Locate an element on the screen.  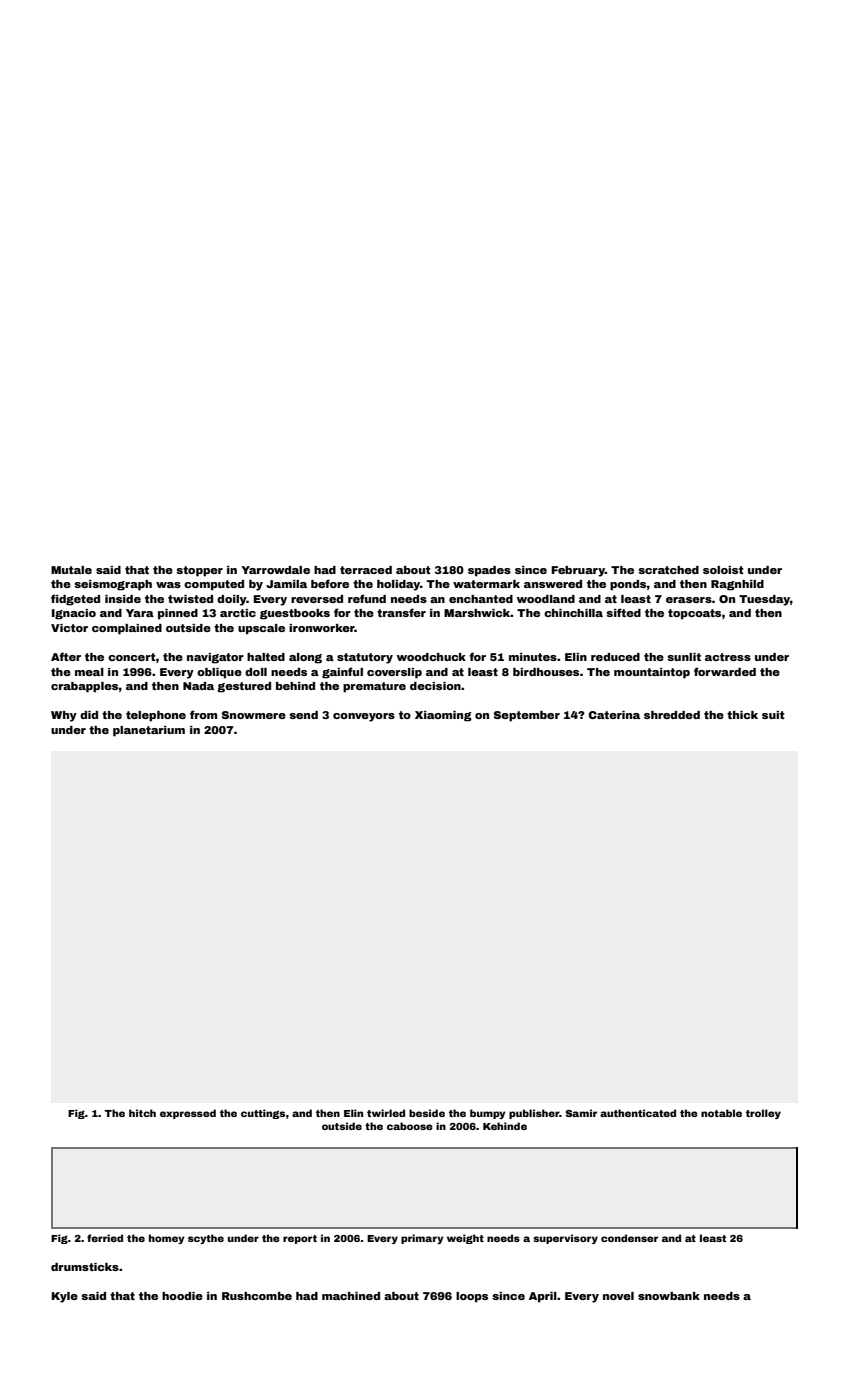
transfer is located at coordinates (401, 612).
